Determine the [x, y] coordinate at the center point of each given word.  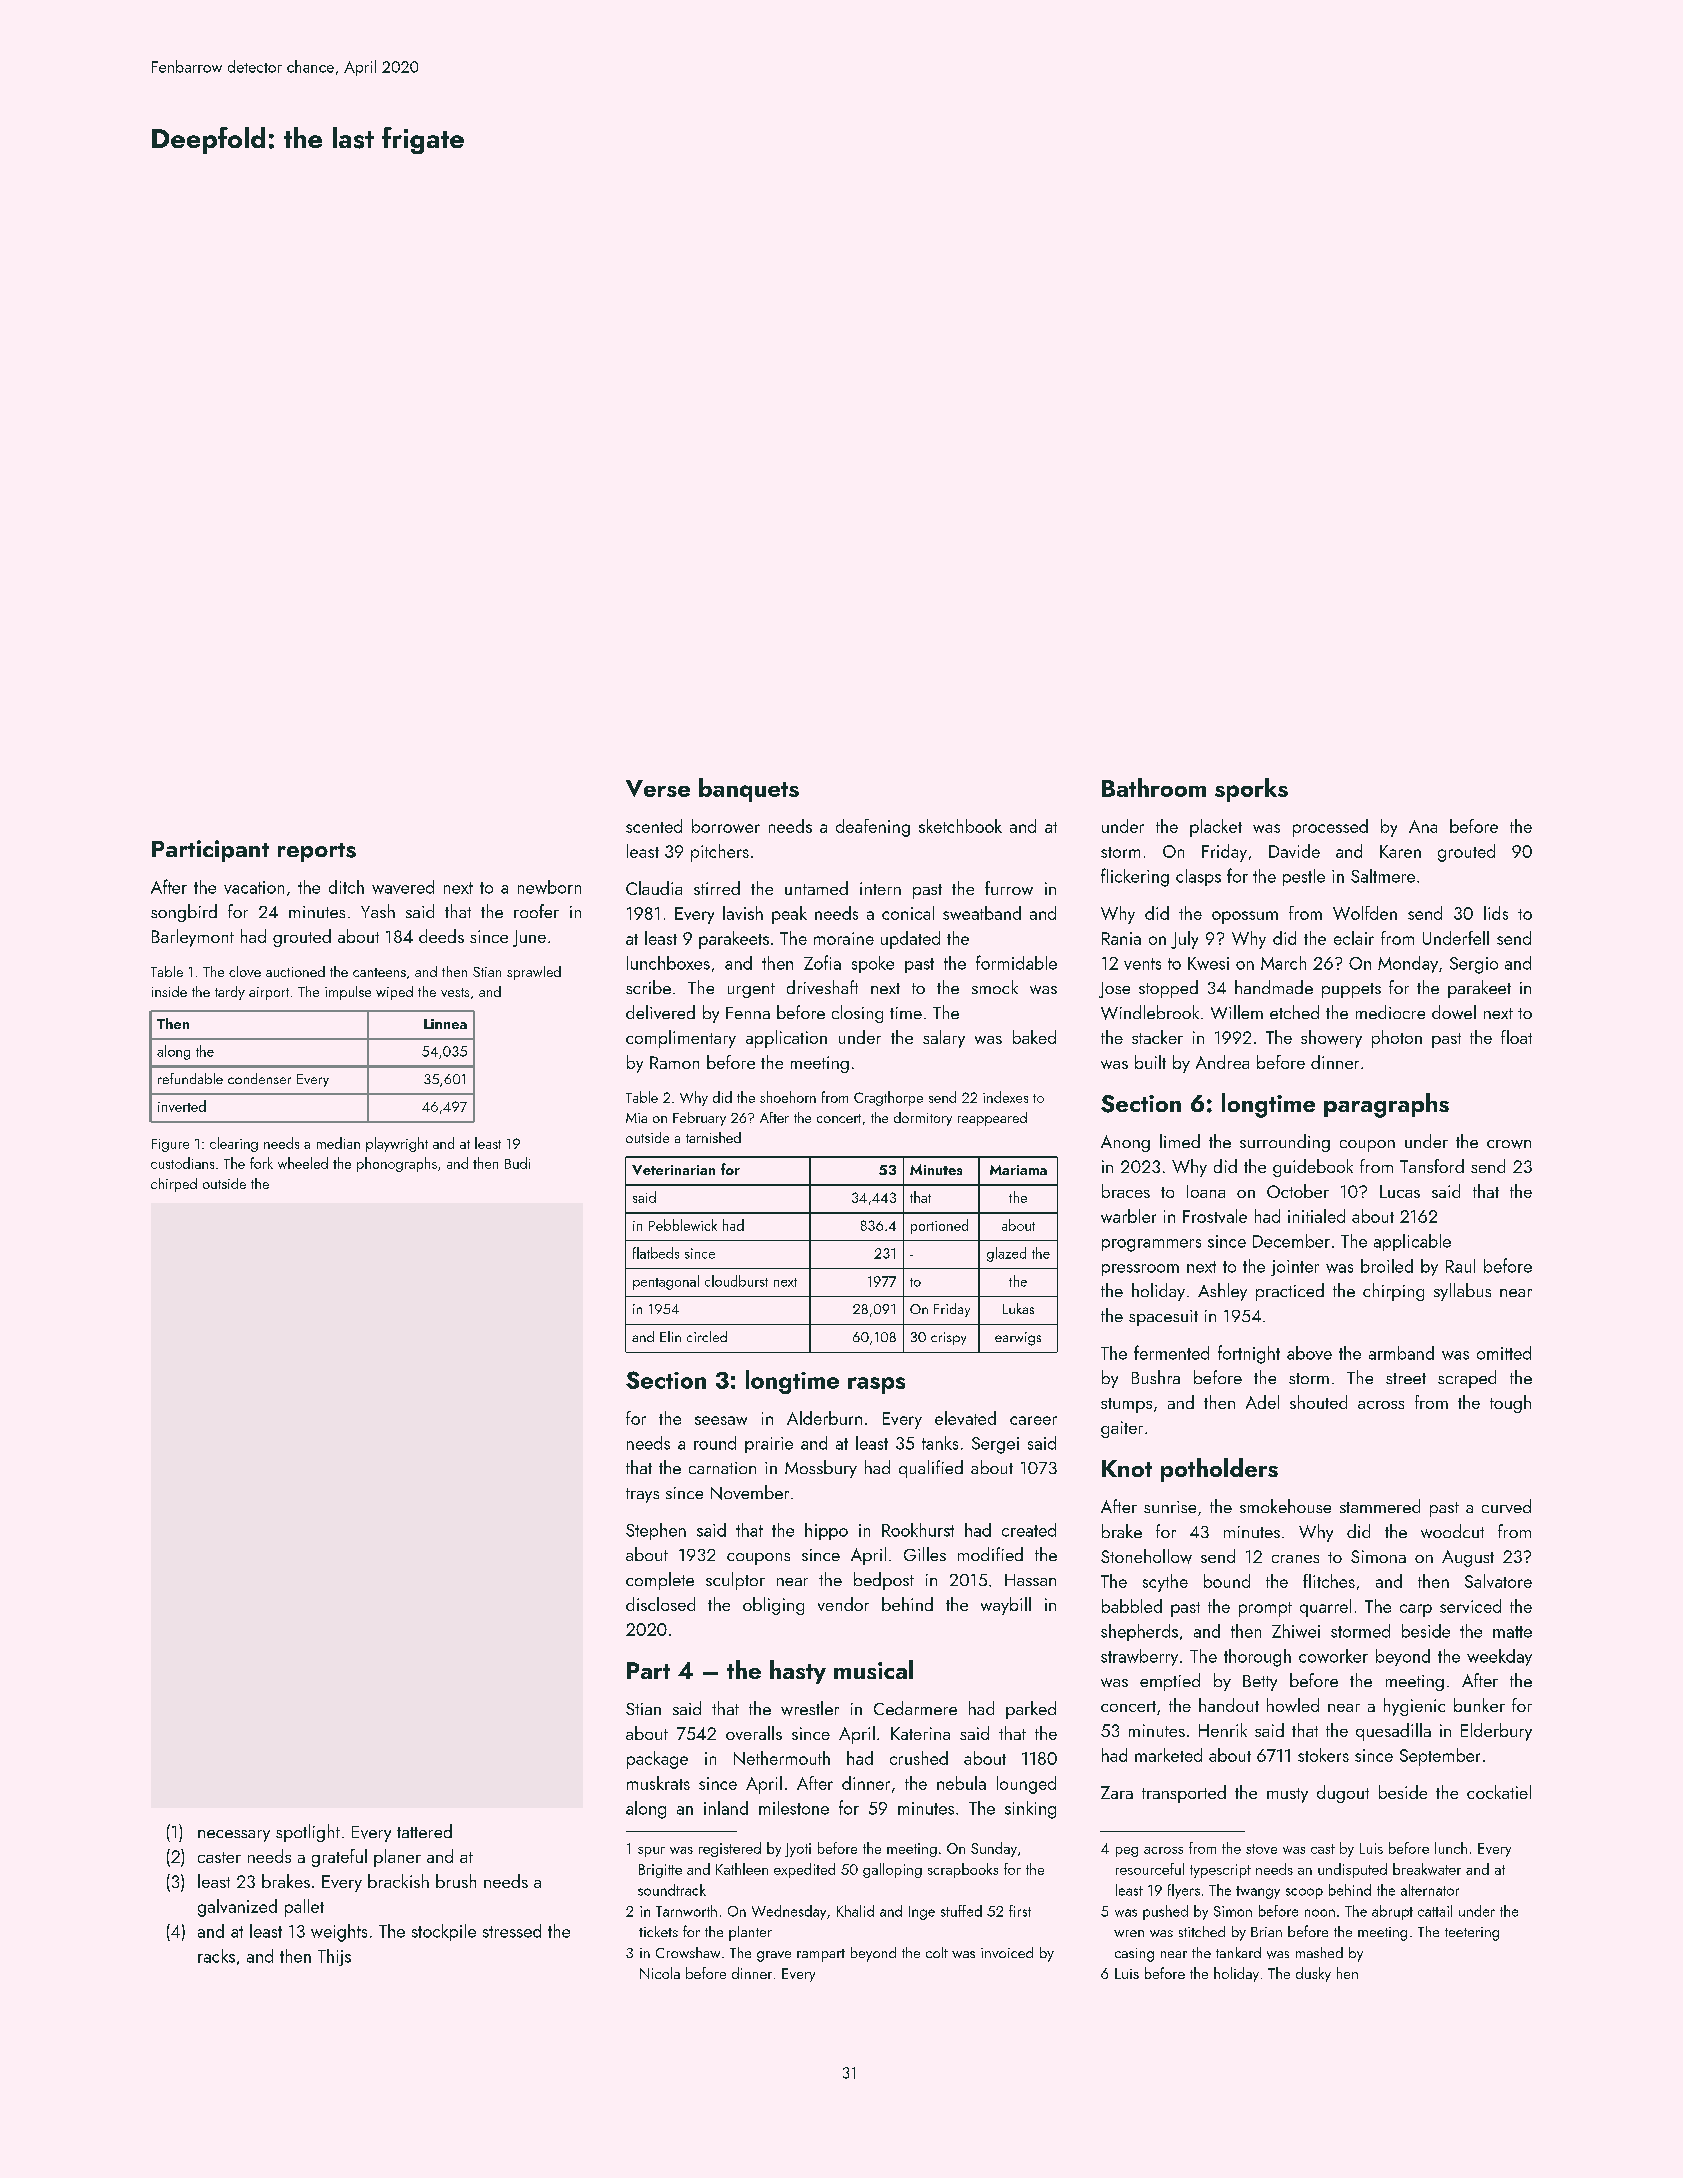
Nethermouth [782, 1758]
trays [642, 1495]
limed [1180, 1141]
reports [317, 852]
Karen [1400, 851]
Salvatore [1498, 1581]
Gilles [925, 1554]
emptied [1170, 1682]
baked [1034, 1037]
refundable [190, 1078]
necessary [234, 1836]
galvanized [237, 1908]
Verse [658, 788]
